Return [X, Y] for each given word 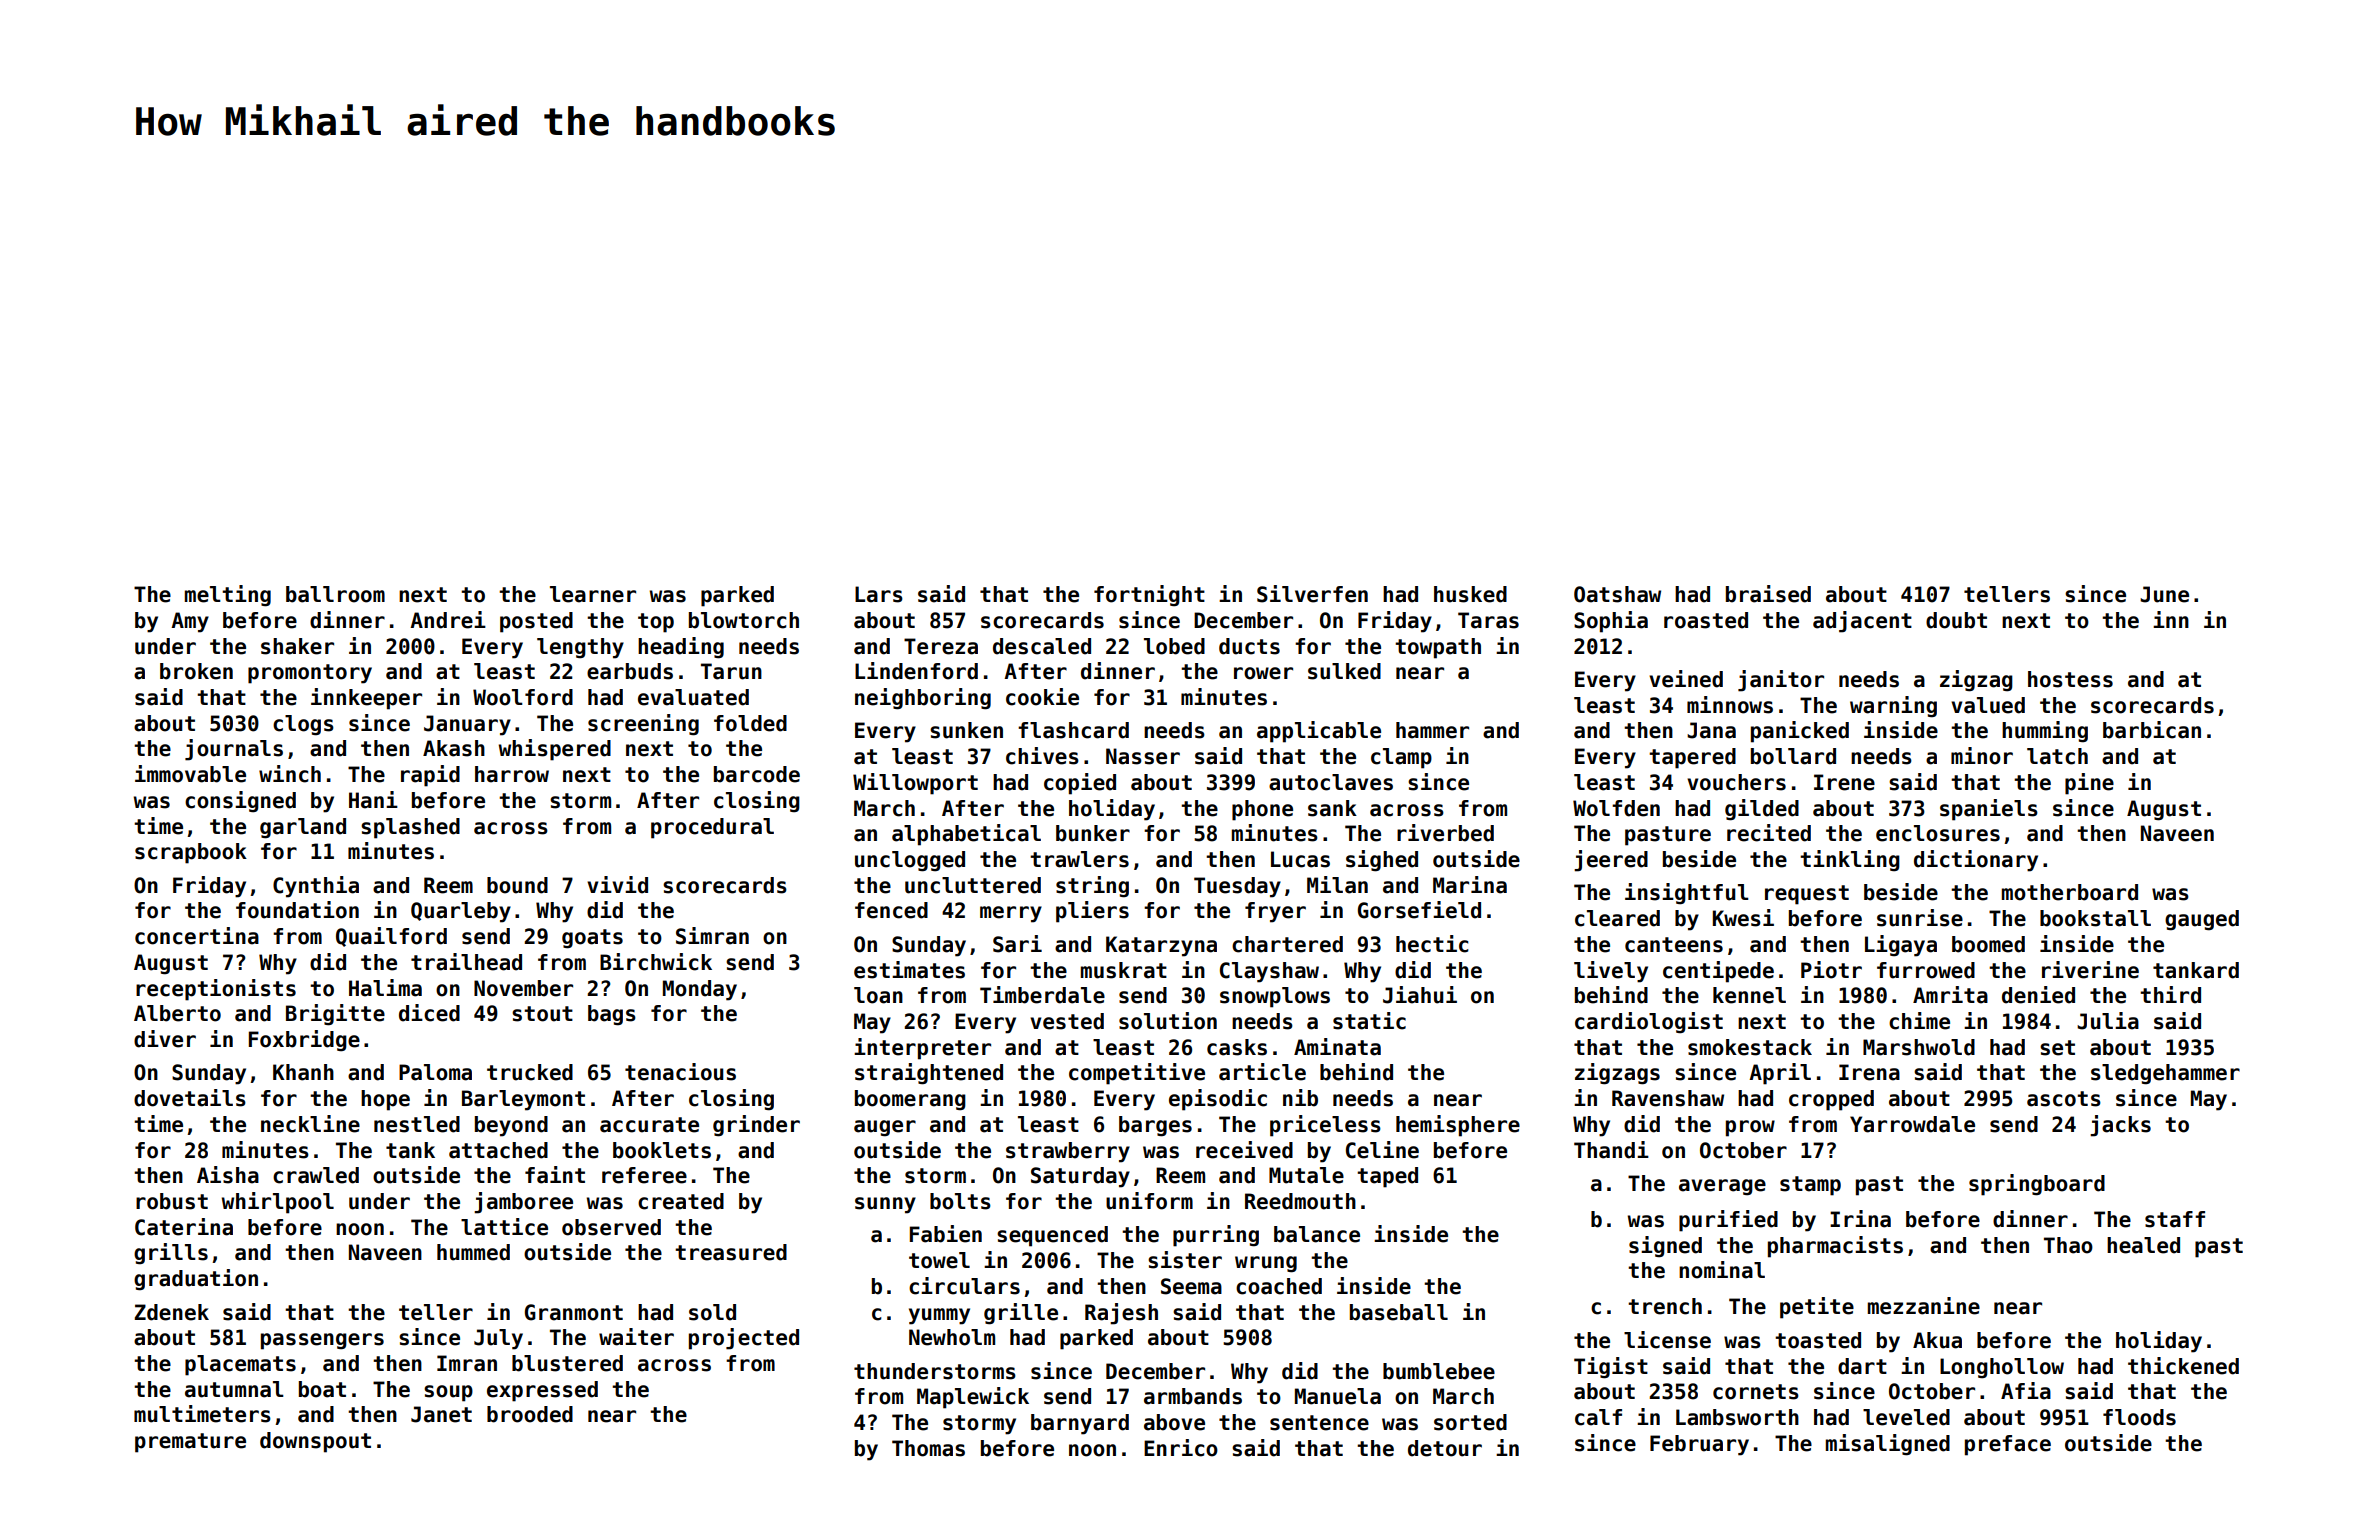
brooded [530, 1414]
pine [2089, 784]
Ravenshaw [1668, 1098]
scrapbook [191, 853]
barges [1155, 1126]
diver [165, 1039]
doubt [1956, 620]
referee [644, 1175]
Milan [1337, 885]
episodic [1218, 1100]
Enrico [1181, 1448]
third [2170, 995]
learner [593, 594]
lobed [1174, 646]
